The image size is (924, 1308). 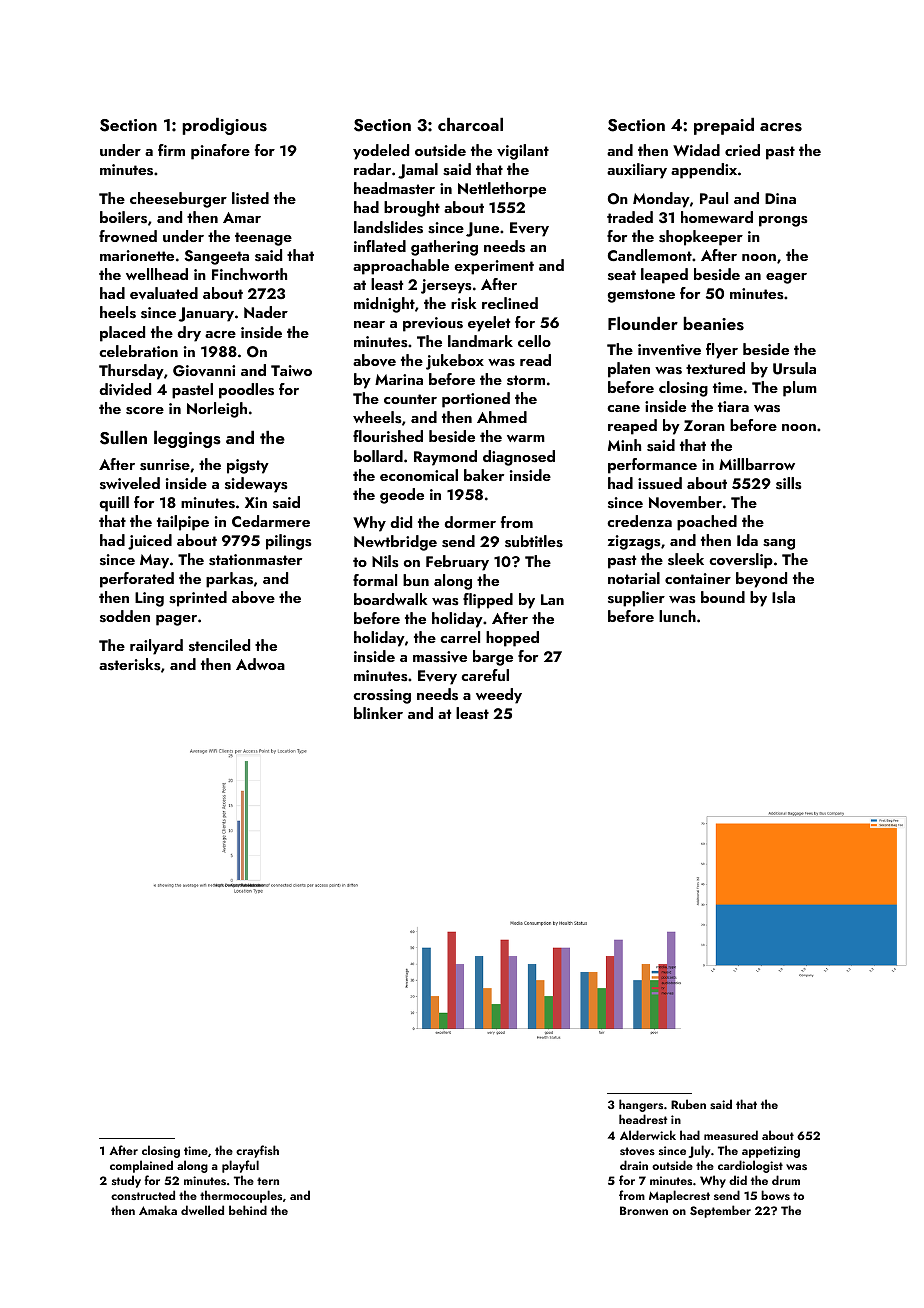 What do you see at coordinates (381, 152) in the screenshot?
I see `yodeled` at bounding box center [381, 152].
